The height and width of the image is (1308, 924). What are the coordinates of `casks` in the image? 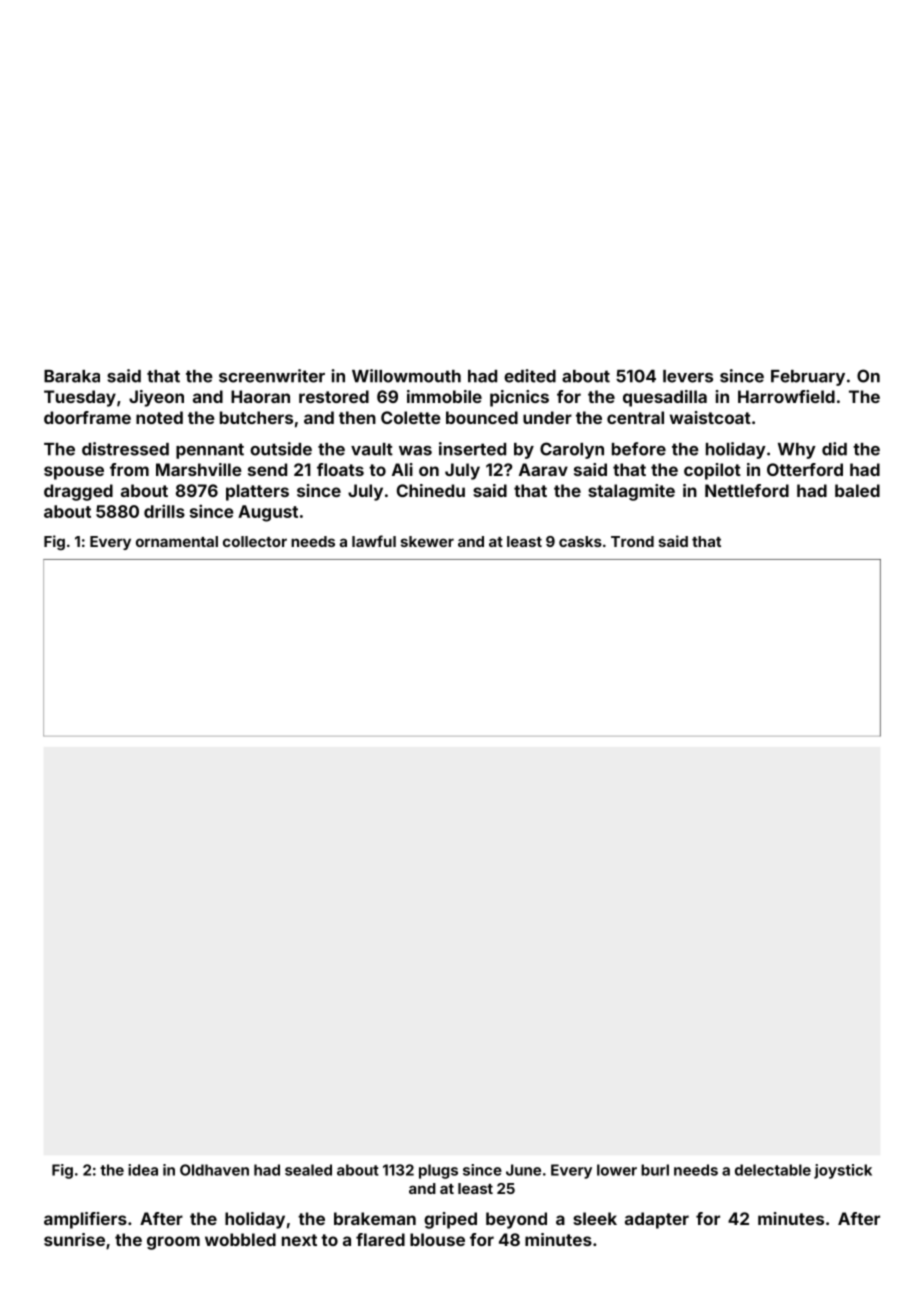 It's located at (580, 541).
